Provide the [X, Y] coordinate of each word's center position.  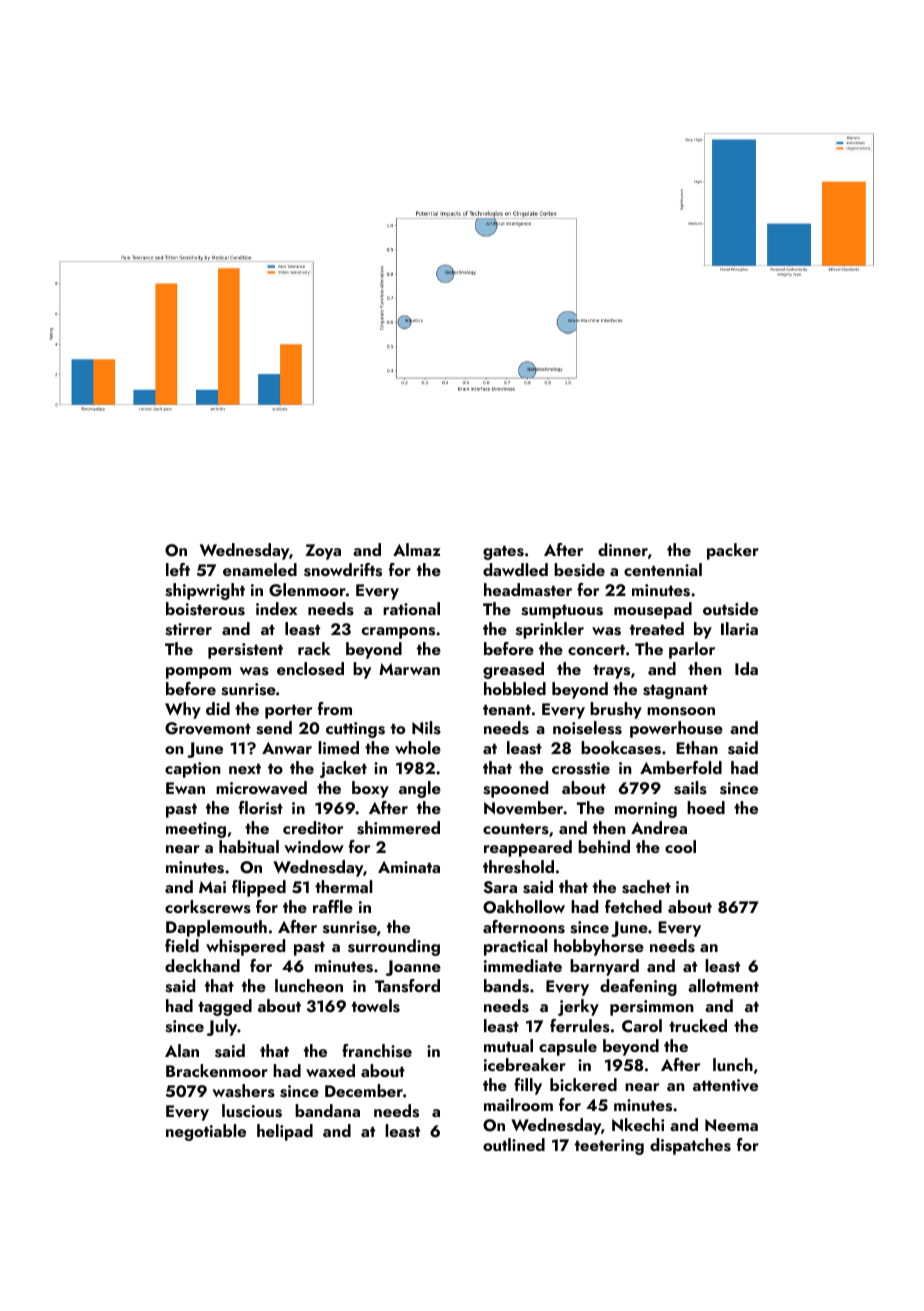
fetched [633, 906]
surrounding [394, 947]
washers [243, 1091]
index [276, 608]
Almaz [416, 549]
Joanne [413, 968]
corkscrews [208, 907]
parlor [692, 650]
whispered [245, 947]
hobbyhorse [599, 947]
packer [733, 551]
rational [411, 608]
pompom [198, 673]
